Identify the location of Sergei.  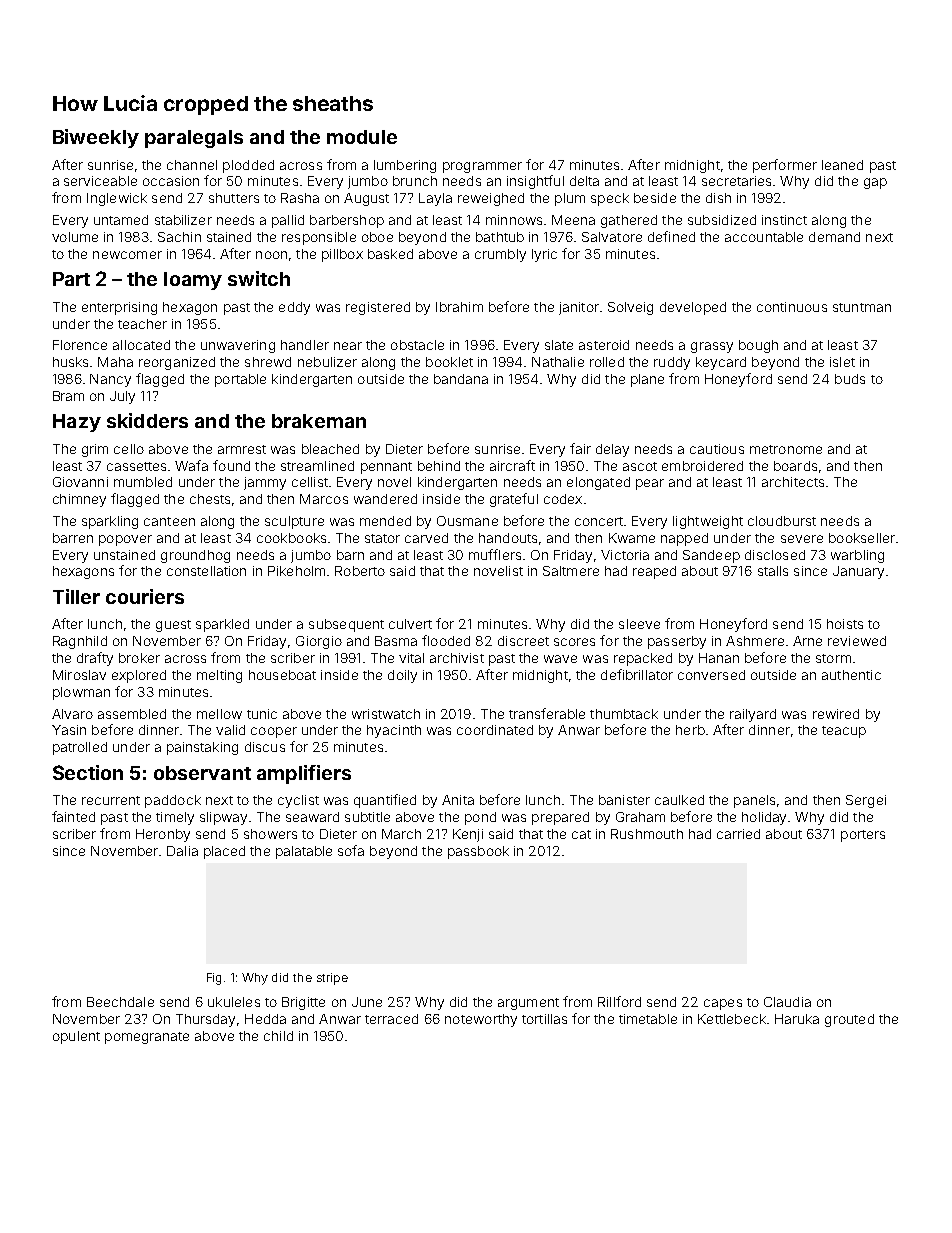
(866, 801).
